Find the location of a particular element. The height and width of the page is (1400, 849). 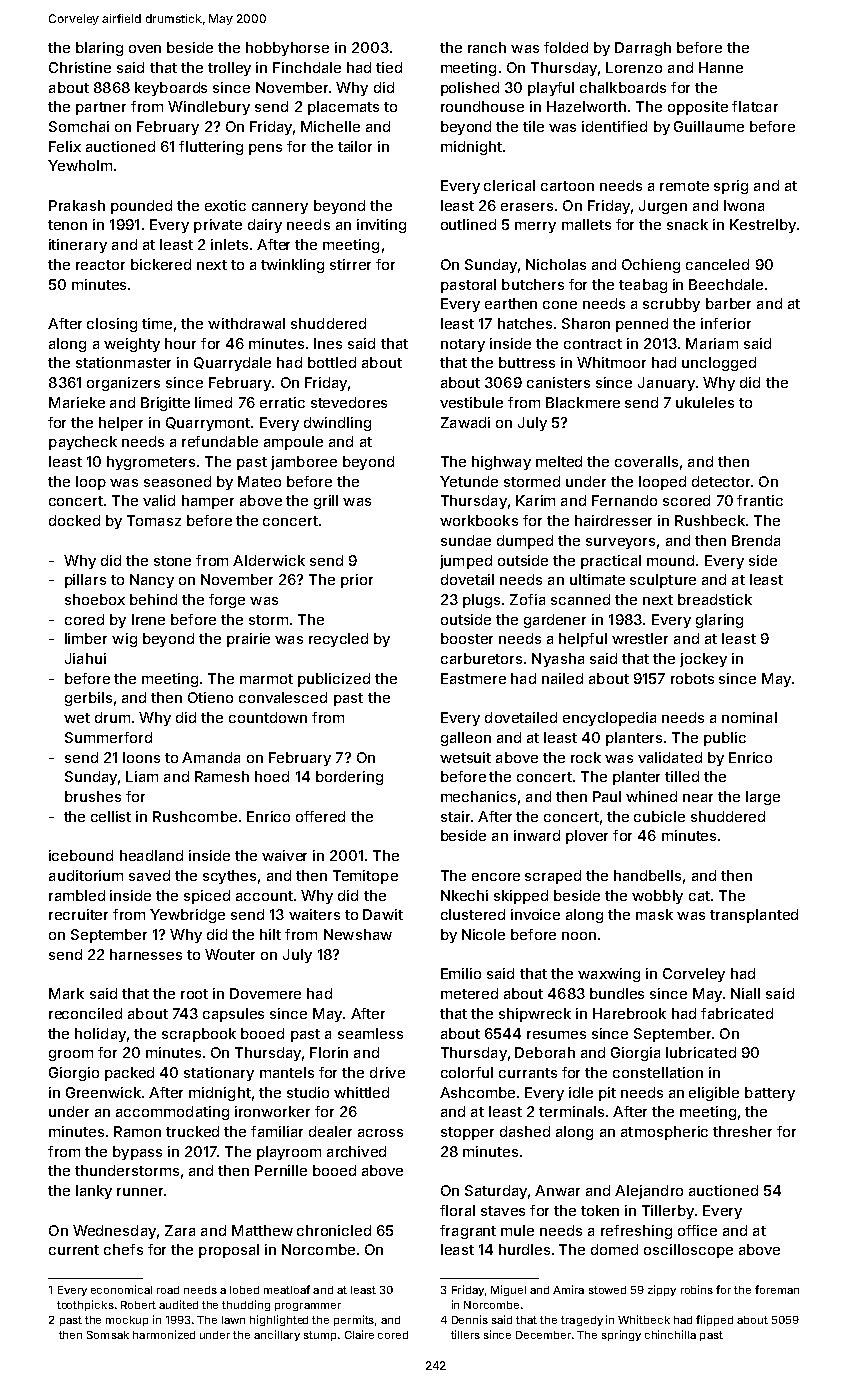

prior is located at coordinates (357, 581).
